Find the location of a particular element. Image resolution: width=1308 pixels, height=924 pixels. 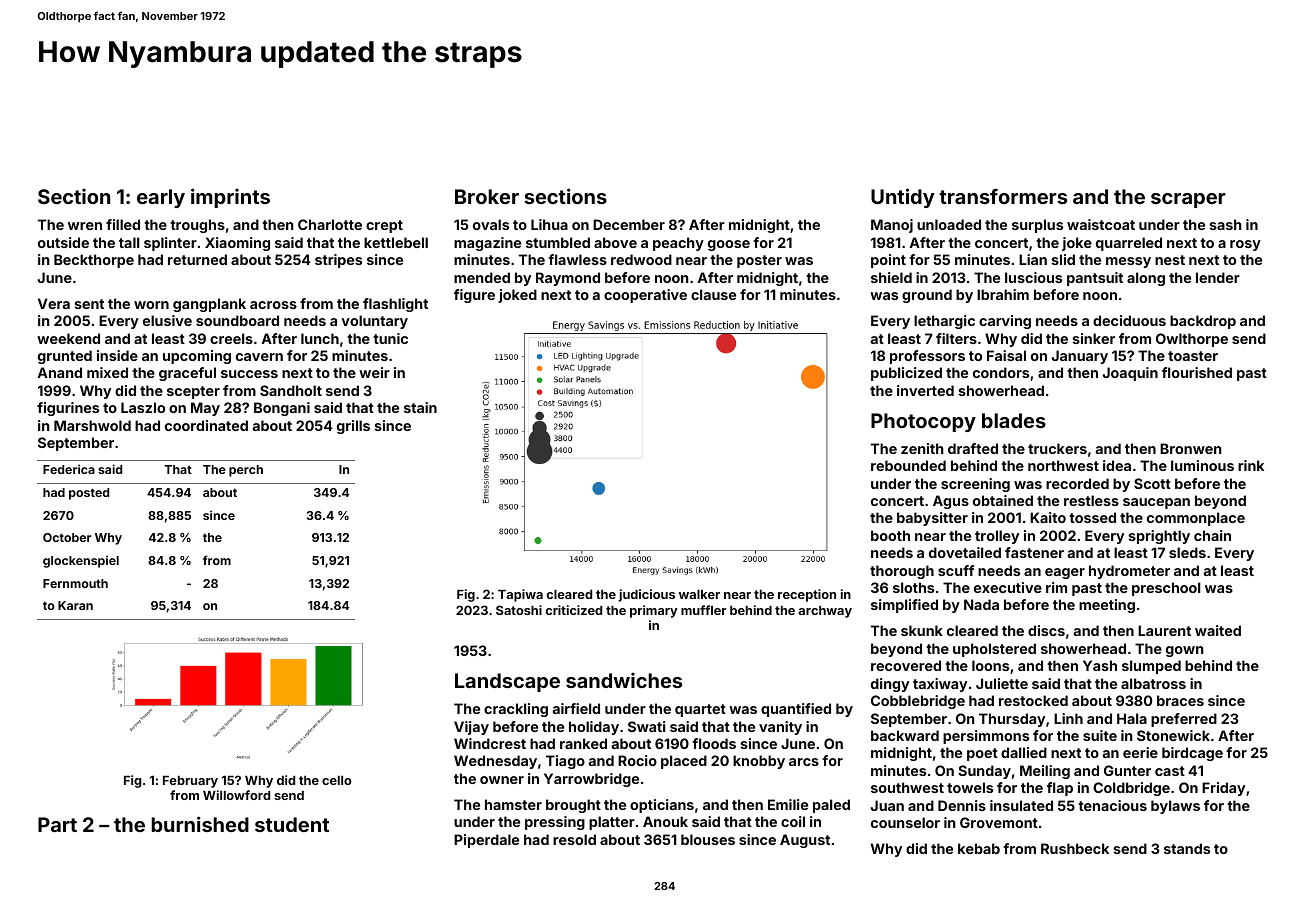

tossed is located at coordinates (1092, 517).
